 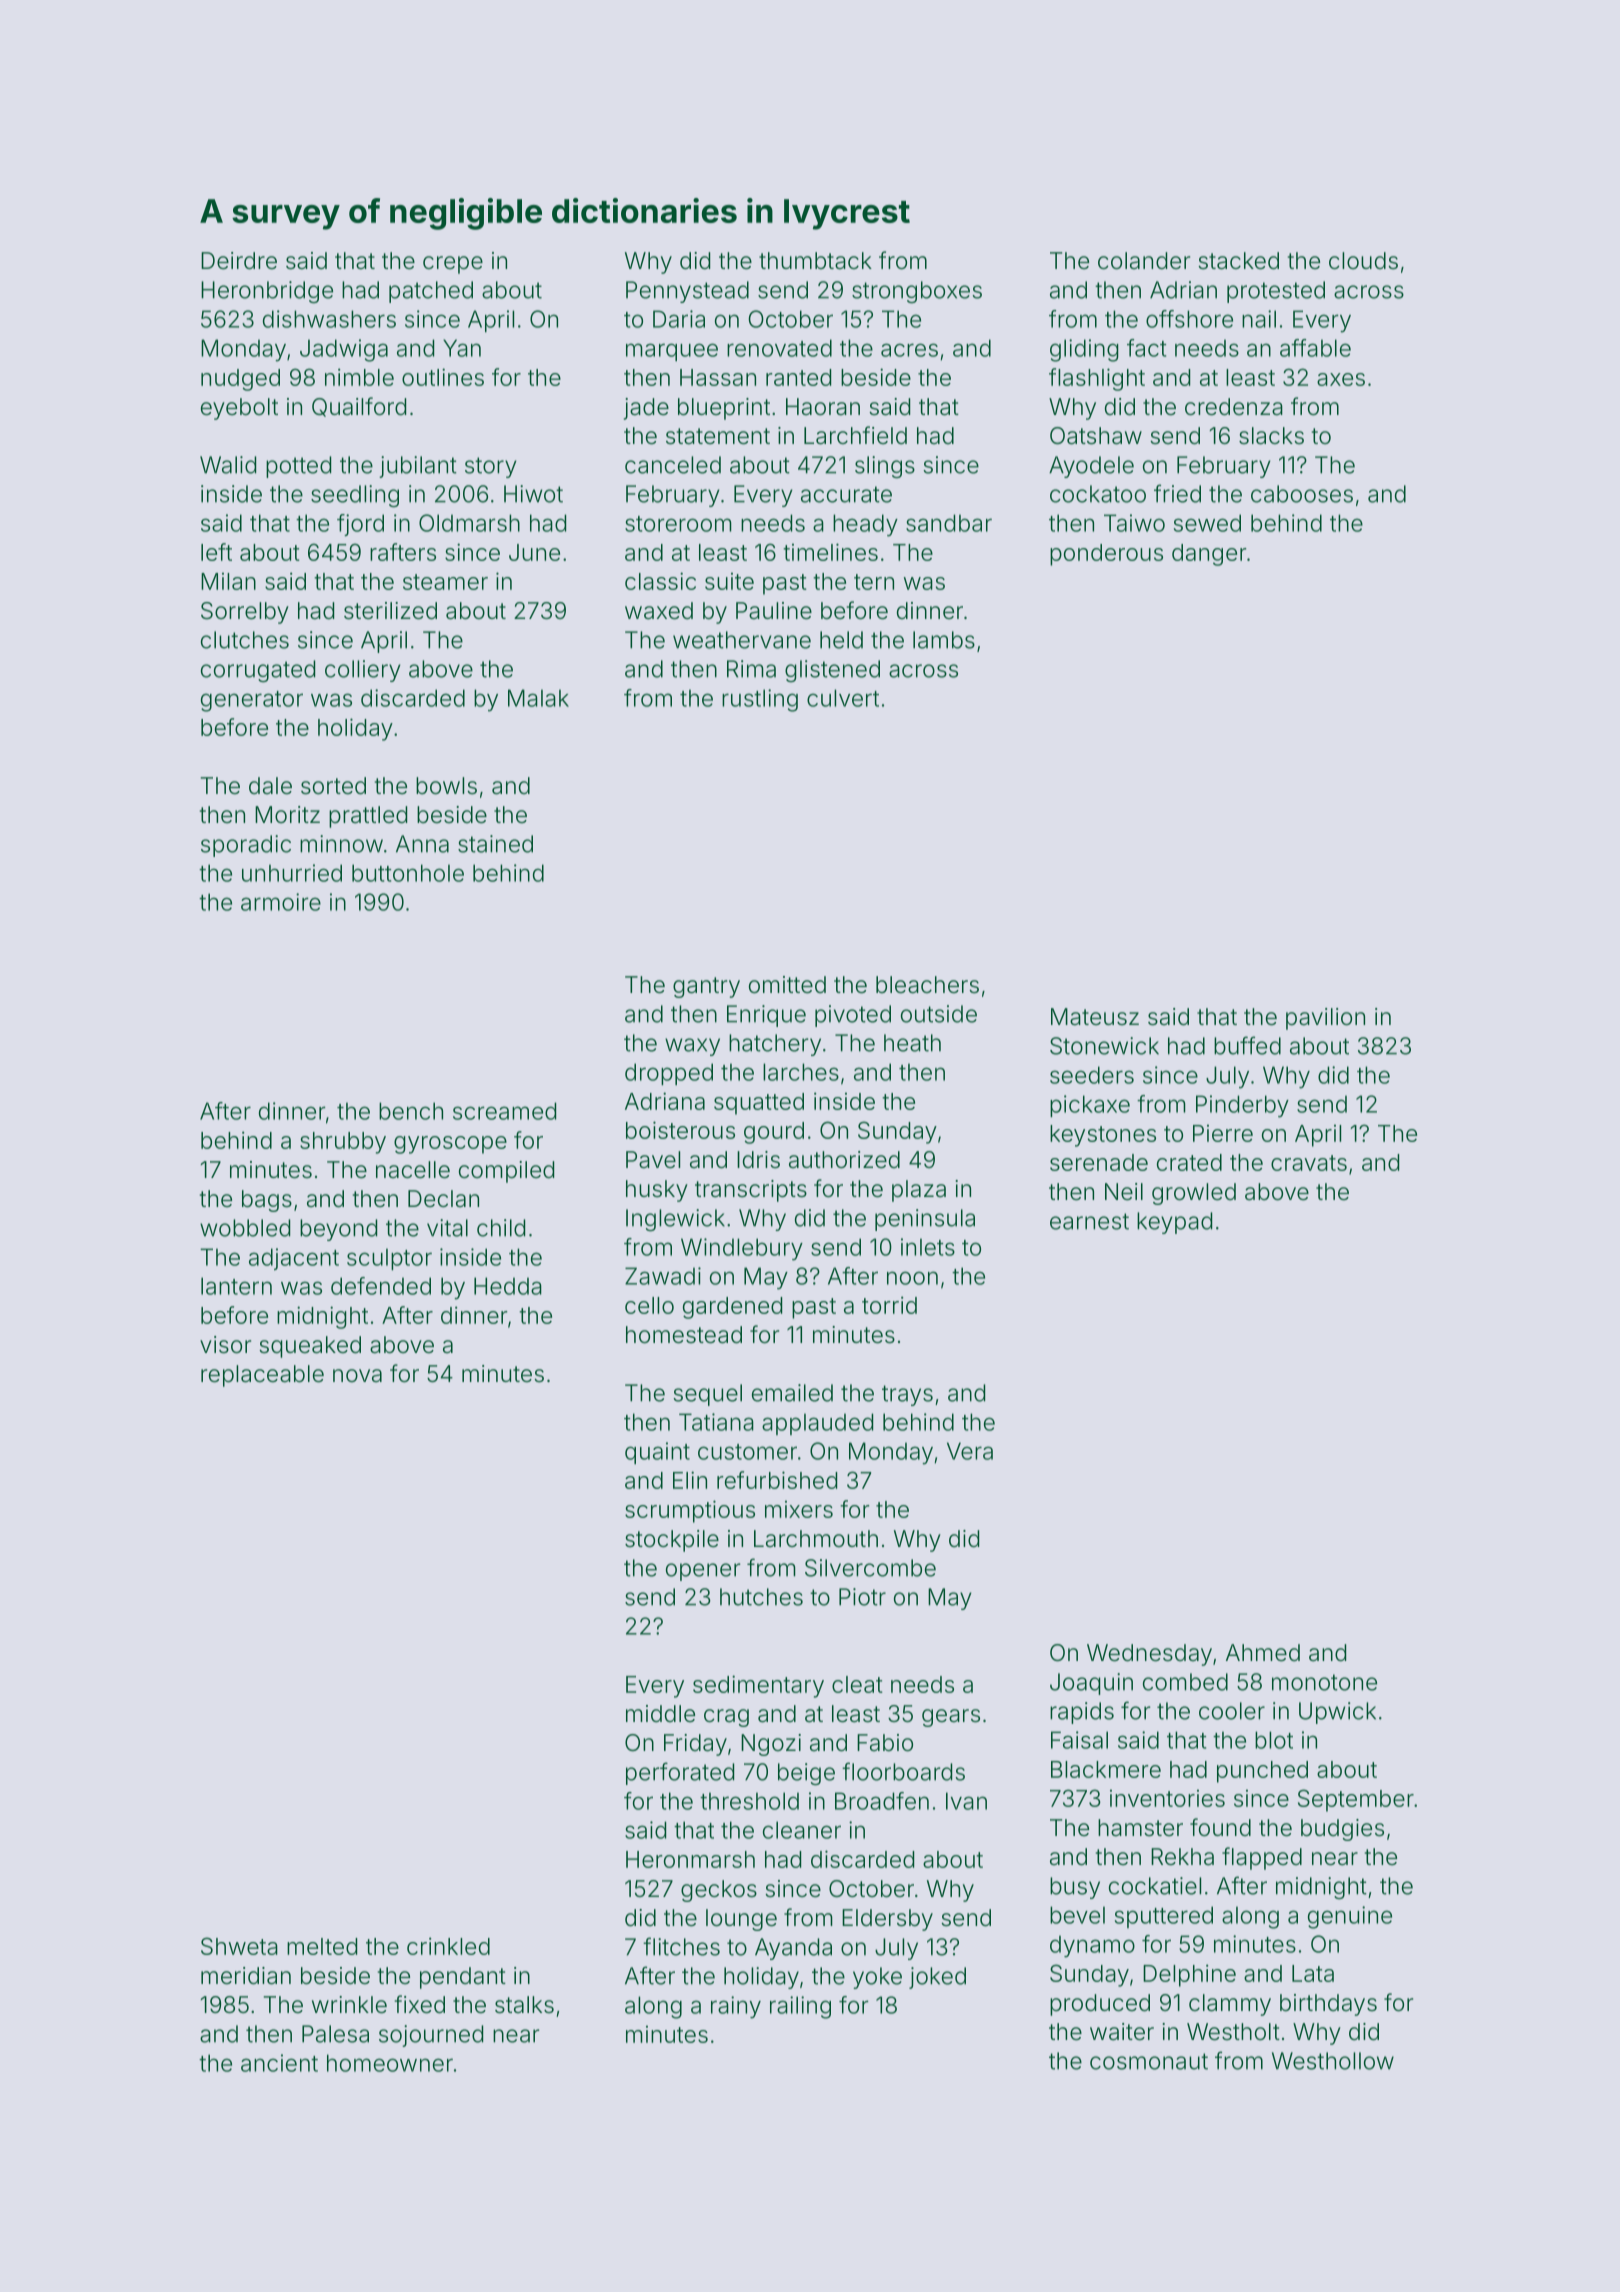 What do you see at coordinates (408, 873) in the page?
I see `buttonhole` at bounding box center [408, 873].
